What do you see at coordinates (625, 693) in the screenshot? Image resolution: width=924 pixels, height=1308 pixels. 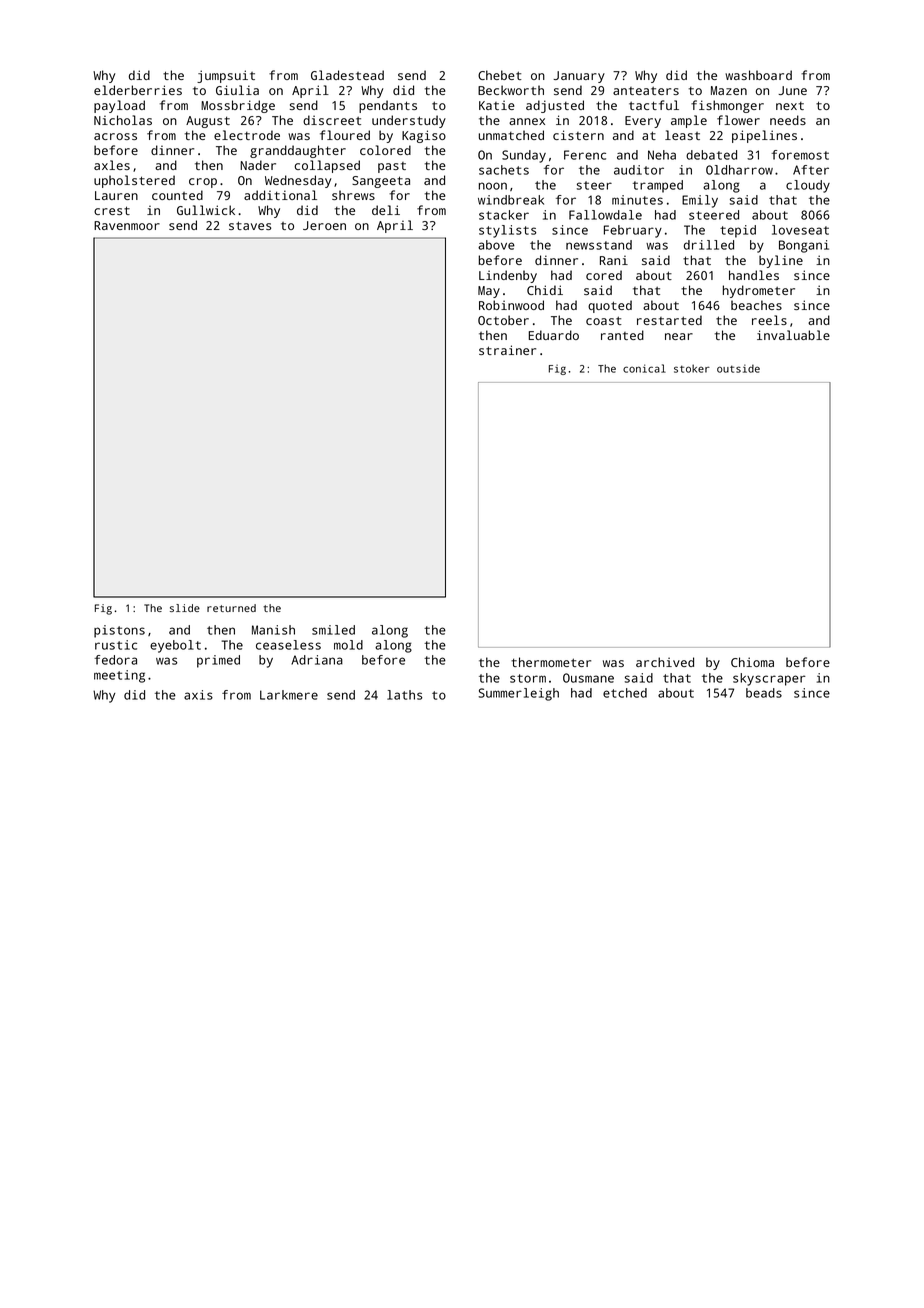 I see `etched` at bounding box center [625, 693].
